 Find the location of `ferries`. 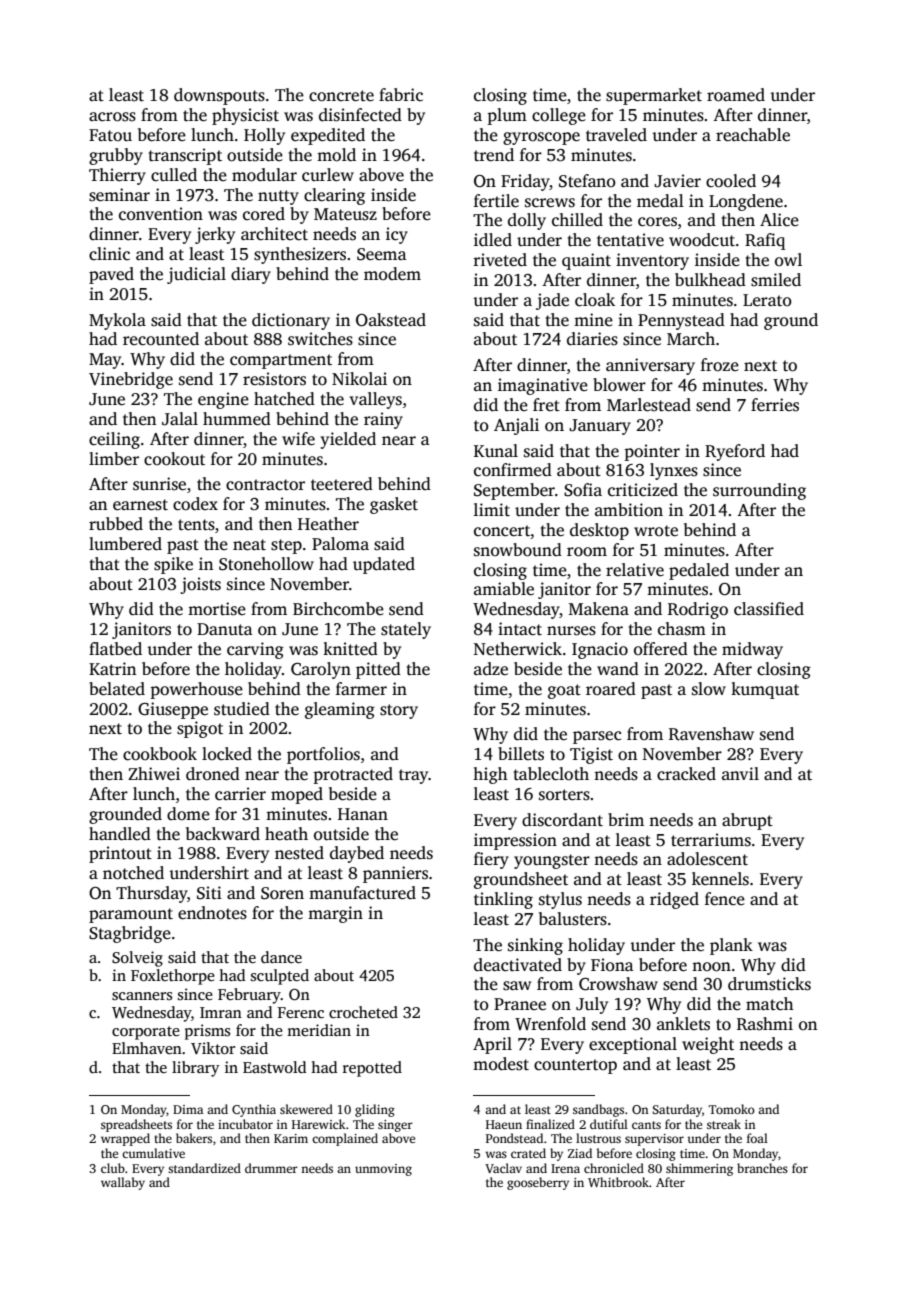

ferries is located at coordinates (775, 405).
